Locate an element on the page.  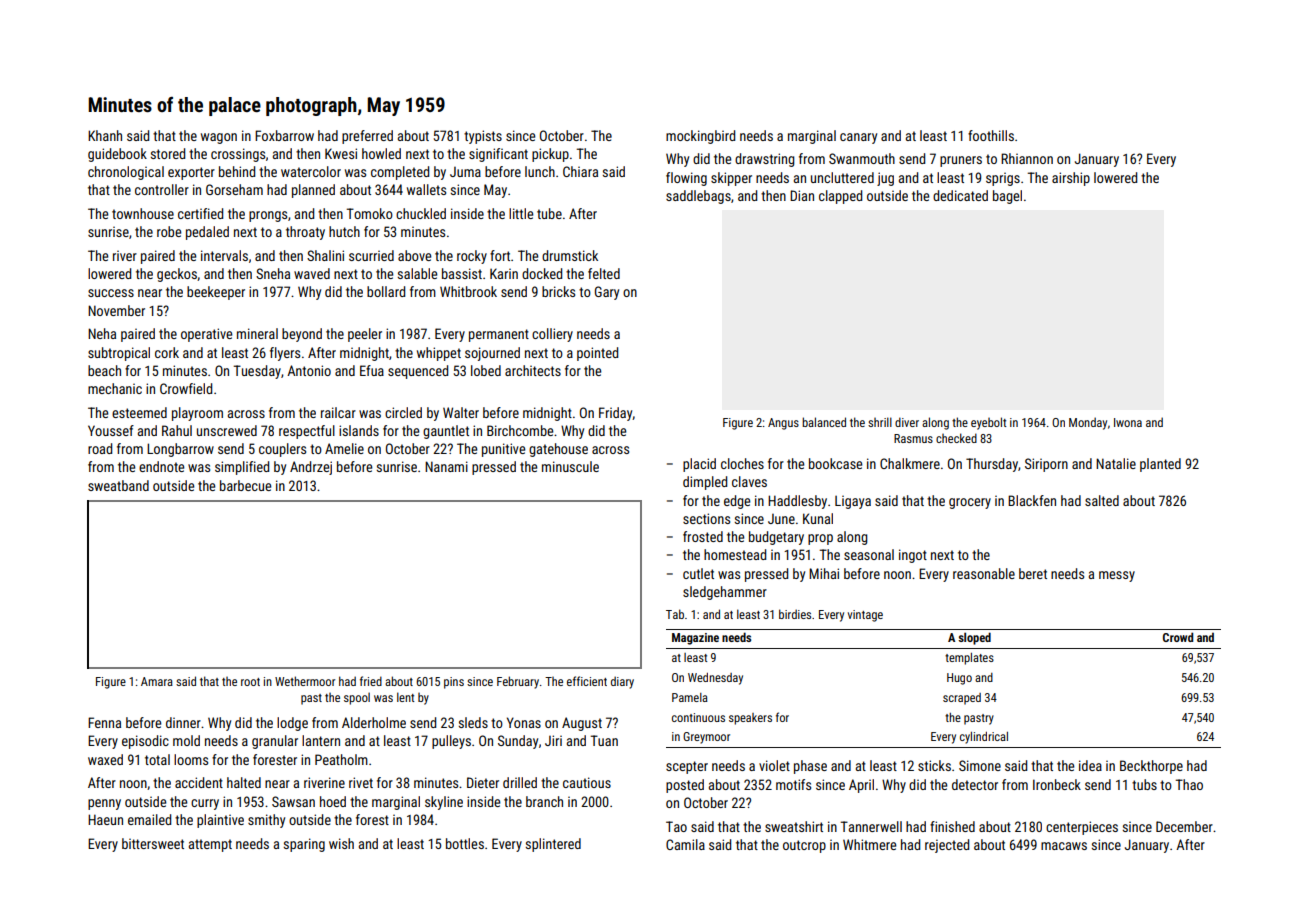
messy is located at coordinates (1117, 576).
